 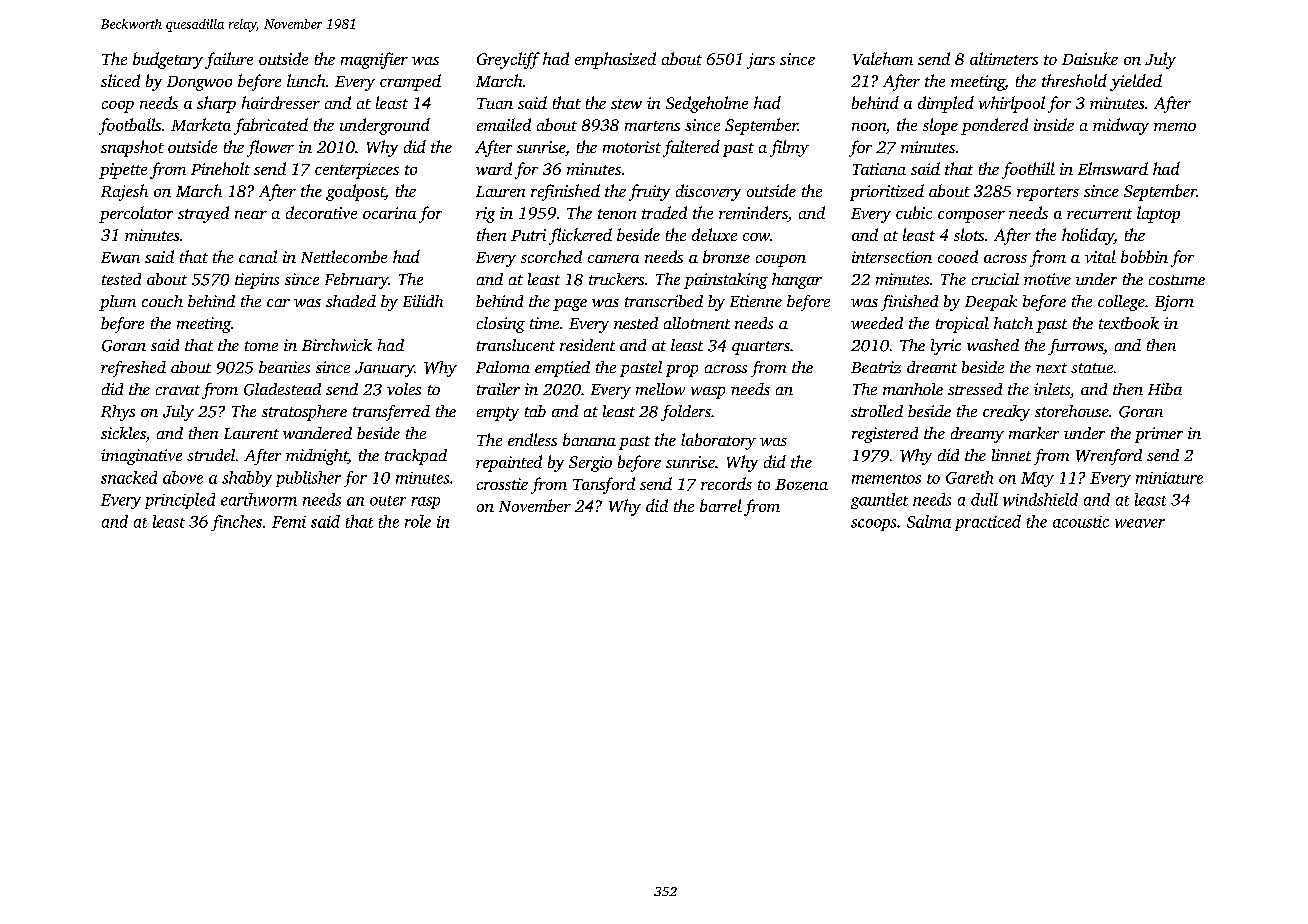 What do you see at coordinates (357, 171) in the screenshot?
I see `centerpieces` at bounding box center [357, 171].
